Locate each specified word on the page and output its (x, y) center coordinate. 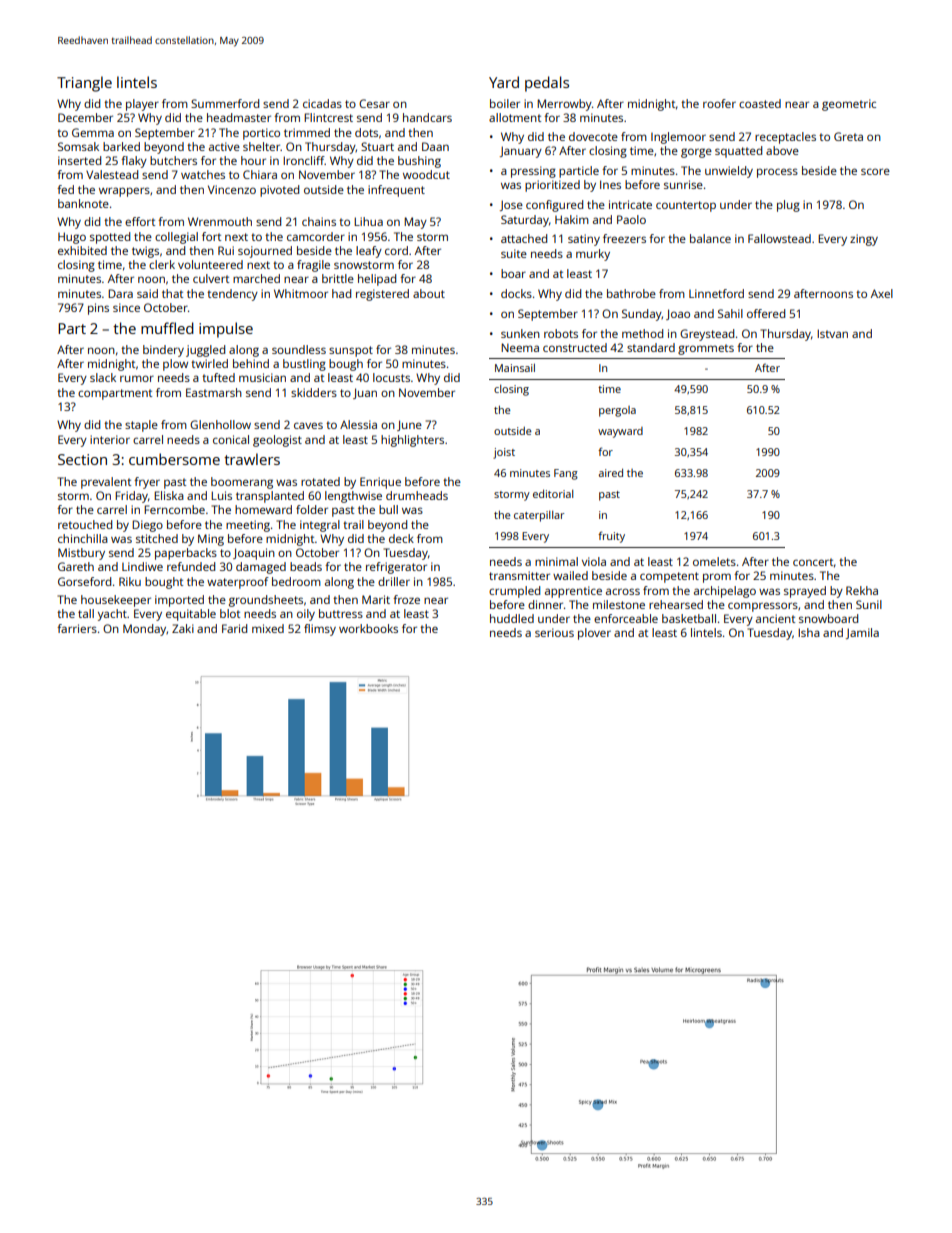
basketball (689, 618)
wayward (620, 432)
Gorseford (84, 581)
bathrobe (631, 293)
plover (594, 634)
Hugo (72, 238)
